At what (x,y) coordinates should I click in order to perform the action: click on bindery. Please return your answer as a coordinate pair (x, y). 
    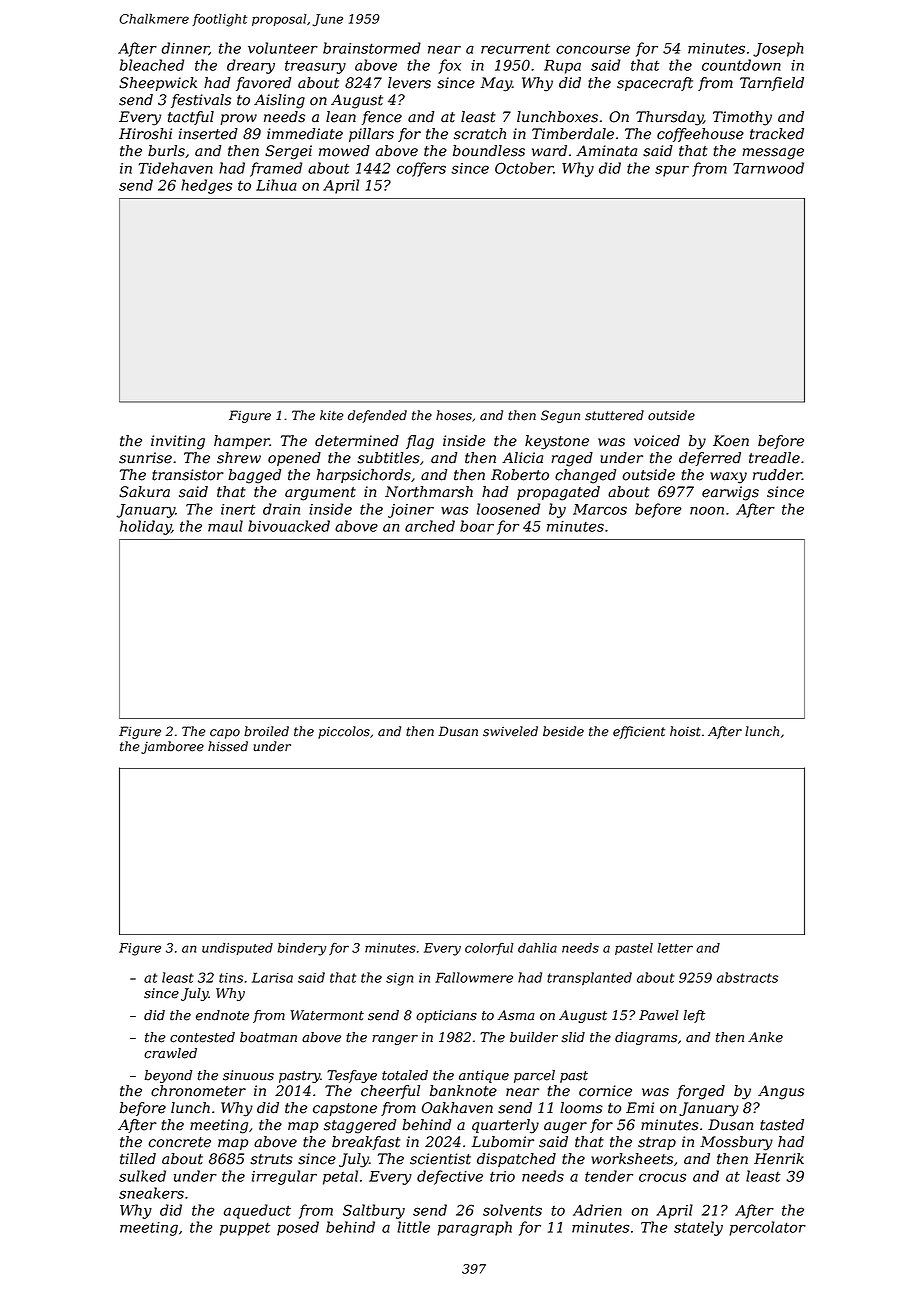
    Looking at the image, I should click on (302, 949).
